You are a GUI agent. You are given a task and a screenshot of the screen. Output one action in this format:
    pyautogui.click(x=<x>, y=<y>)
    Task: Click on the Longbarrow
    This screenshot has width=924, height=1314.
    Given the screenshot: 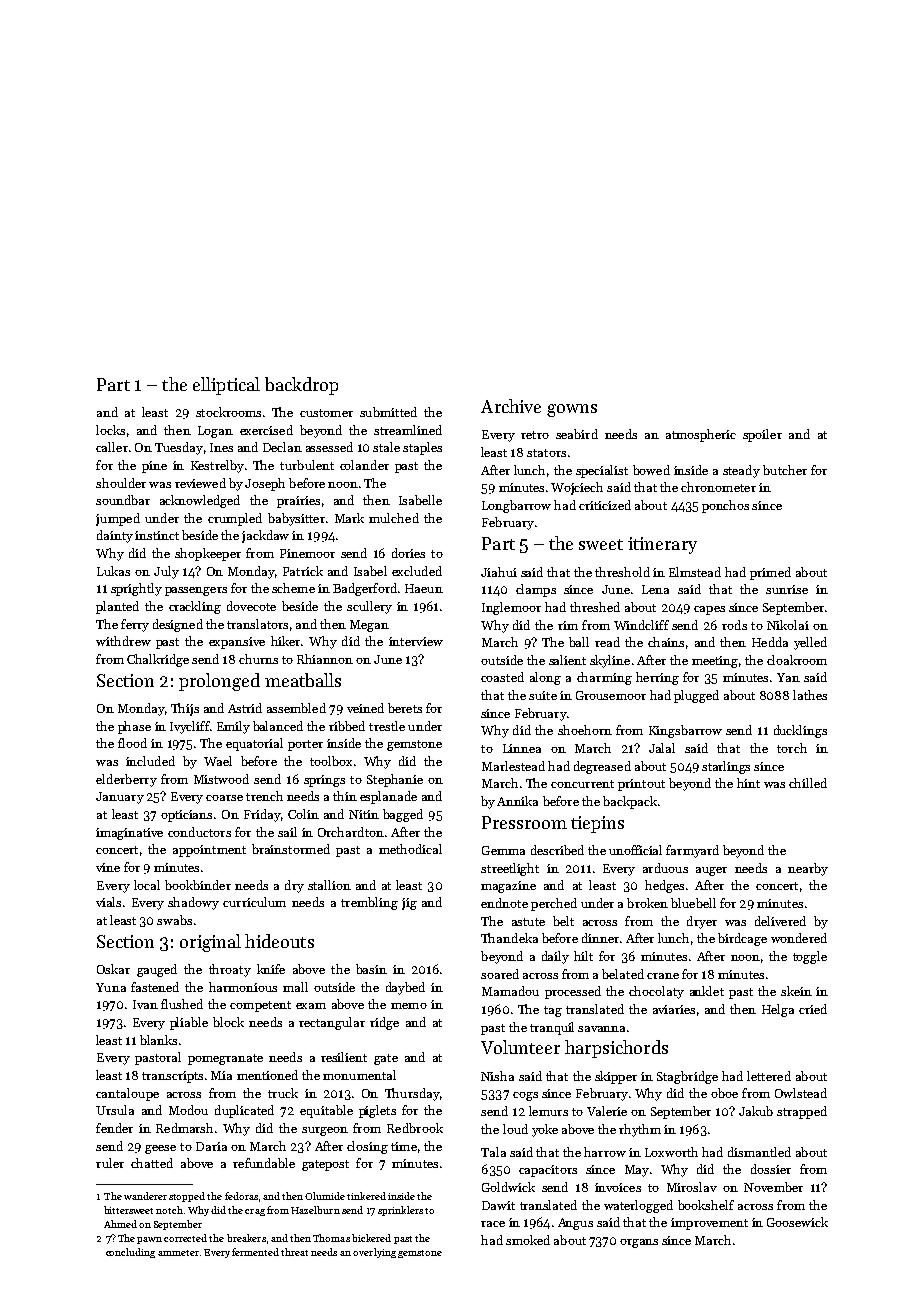 What is the action you would take?
    pyautogui.click(x=516, y=506)
